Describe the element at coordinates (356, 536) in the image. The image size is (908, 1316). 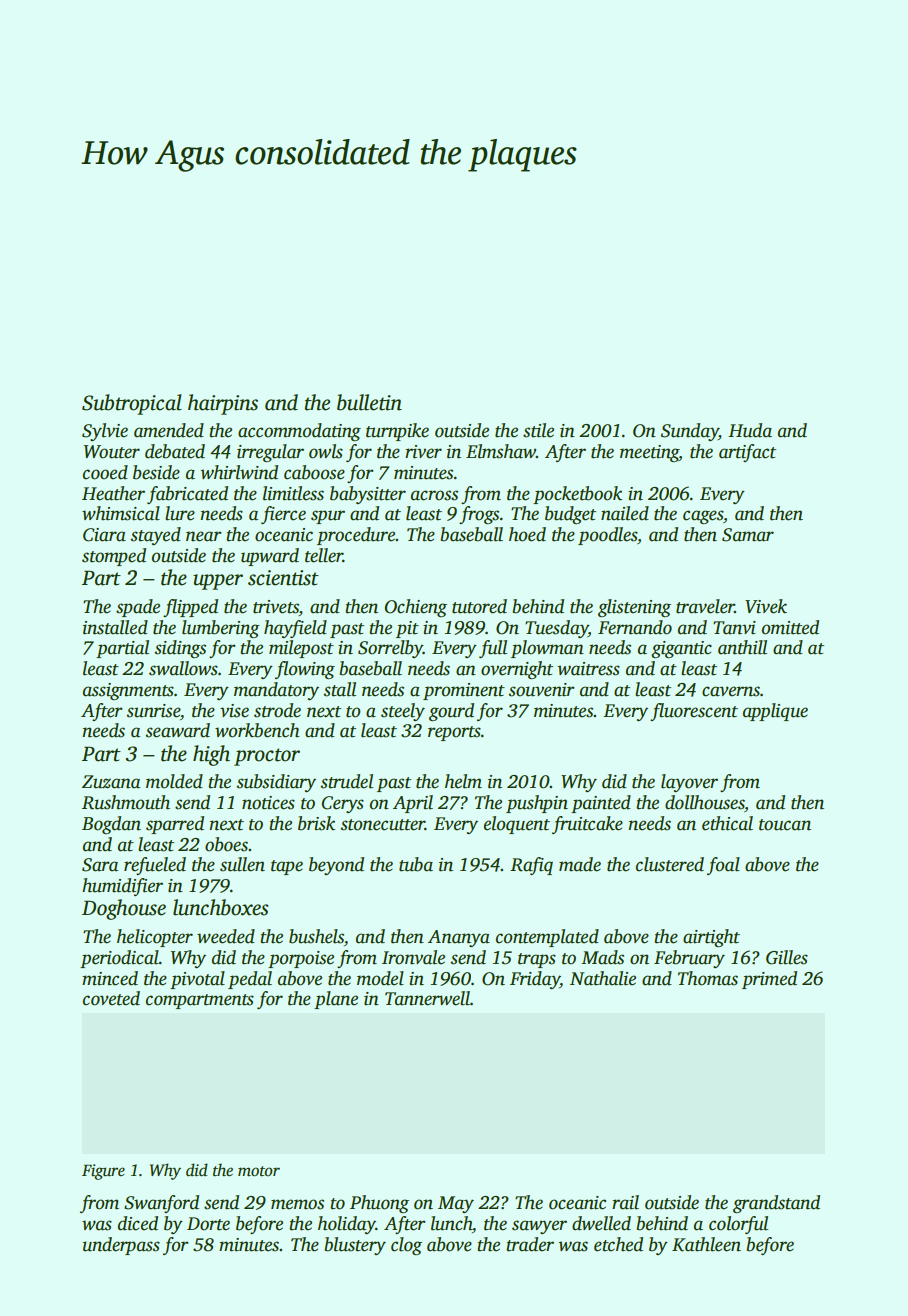
I see `procedure` at that location.
